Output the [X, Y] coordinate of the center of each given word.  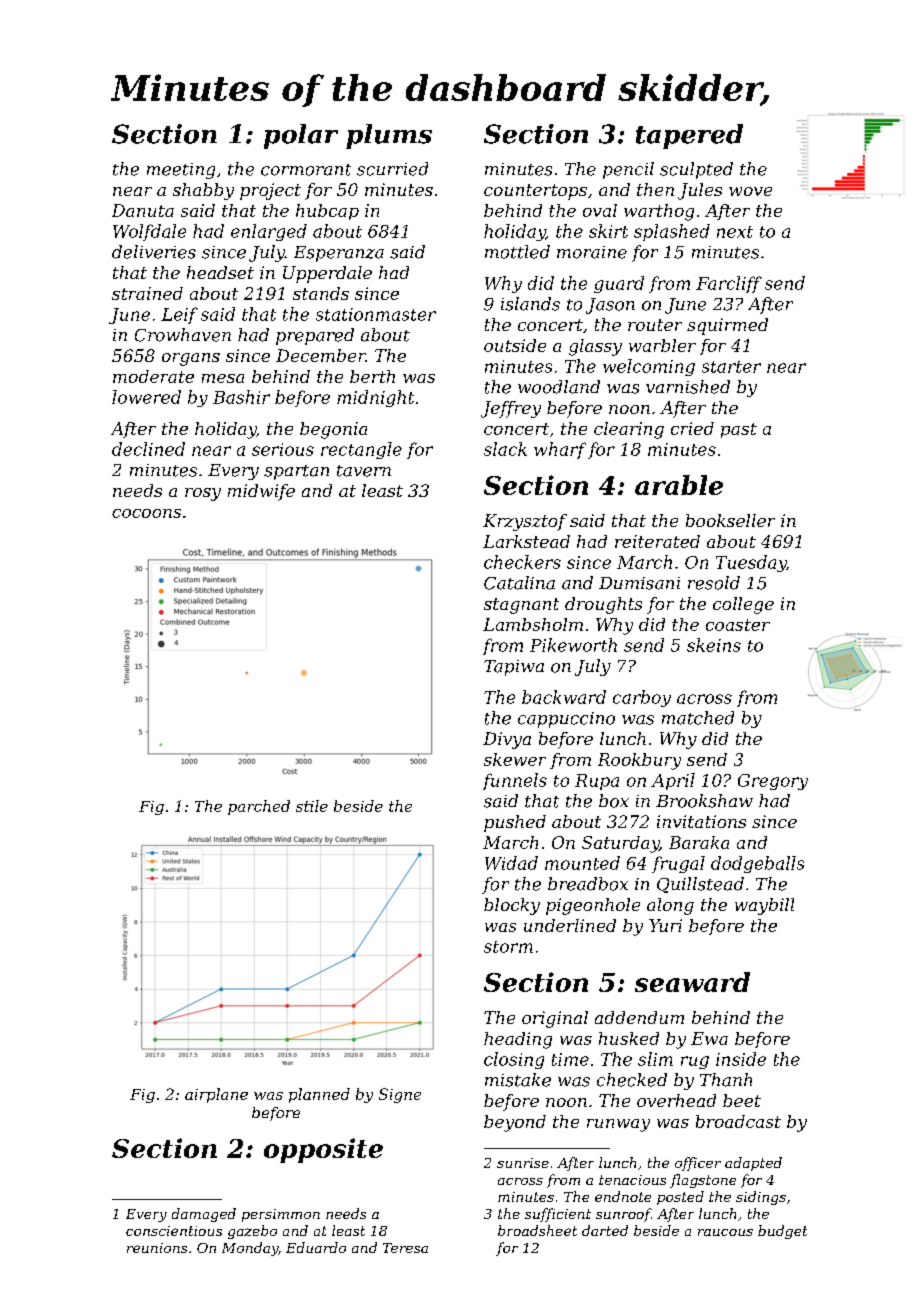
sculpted [696, 170]
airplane [216, 1095]
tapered [689, 136]
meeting [181, 171]
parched [259, 807]
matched [698, 718]
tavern [364, 471]
